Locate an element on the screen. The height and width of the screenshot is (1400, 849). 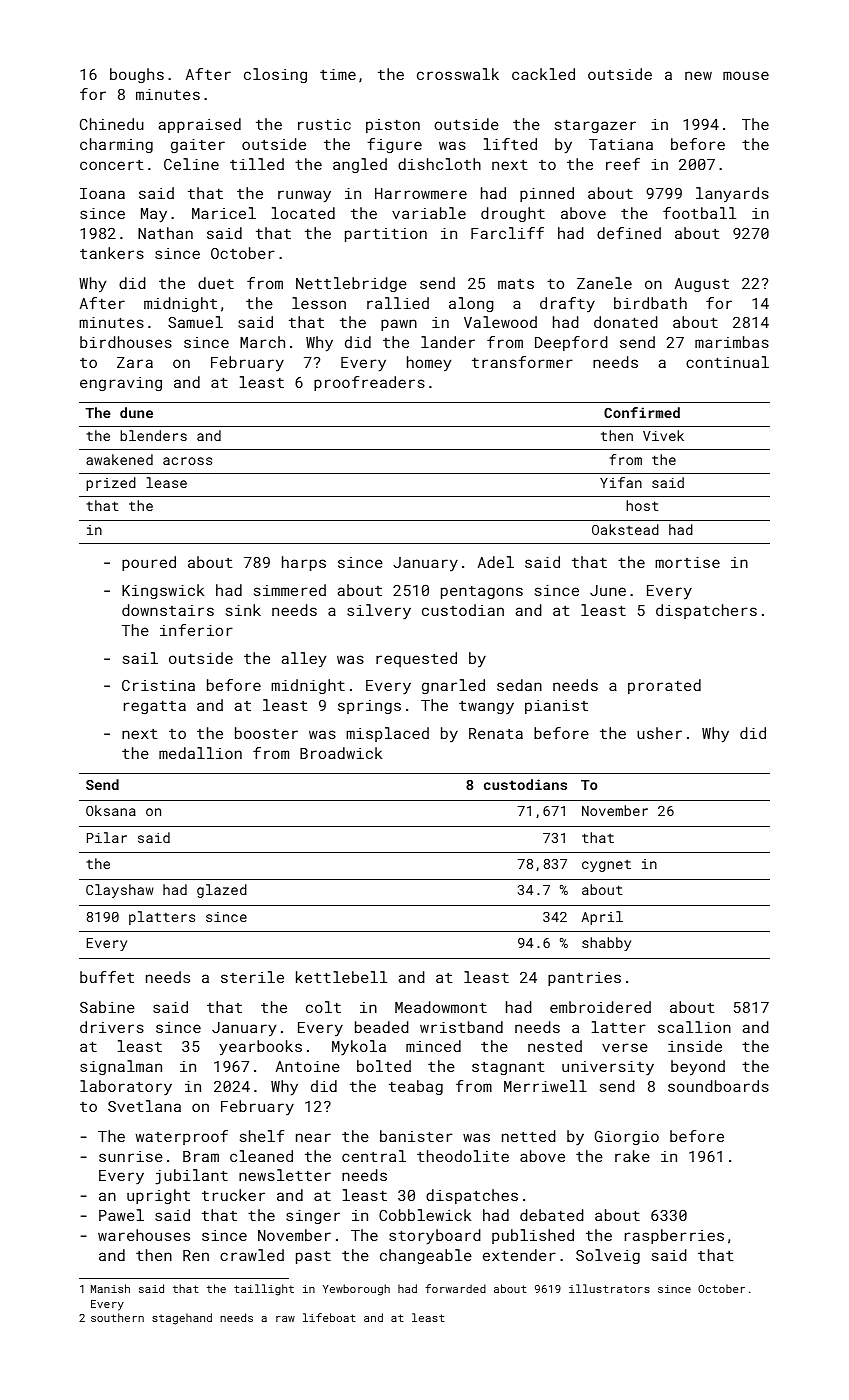
sail is located at coordinates (140, 658).
